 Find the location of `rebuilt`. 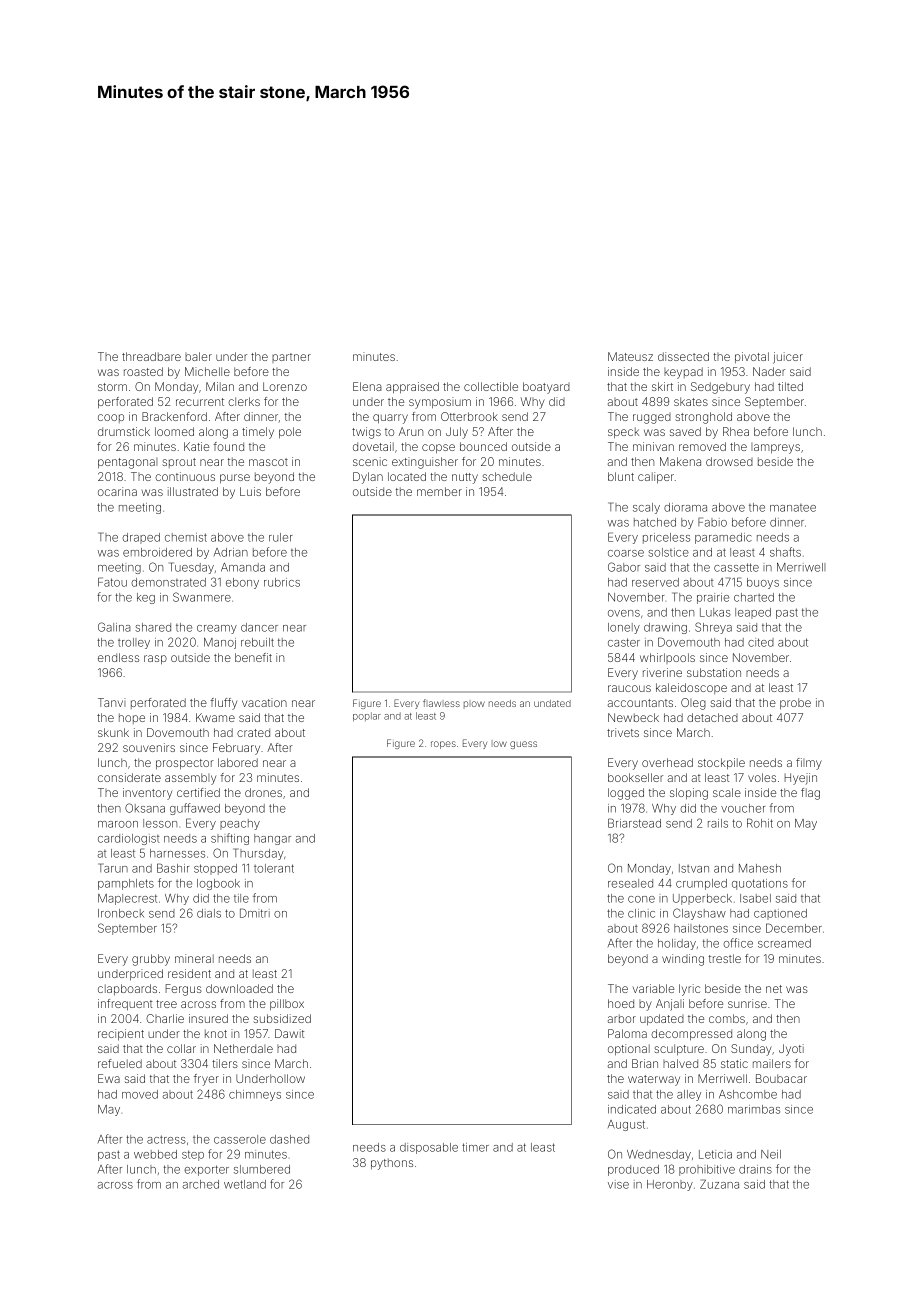

rebuilt is located at coordinates (257, 642).
